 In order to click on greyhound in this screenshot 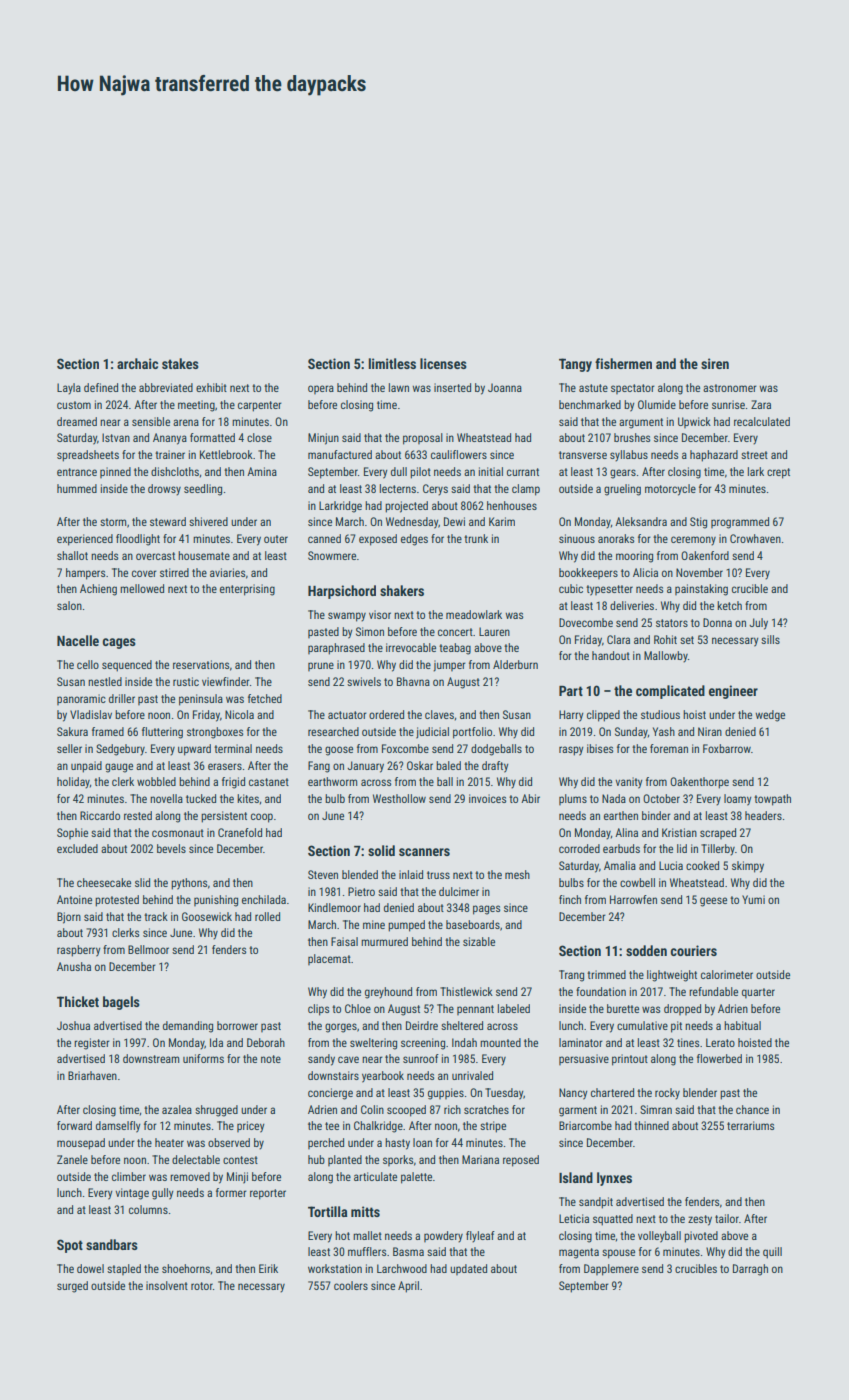, I will do `click(388, 993)`.
